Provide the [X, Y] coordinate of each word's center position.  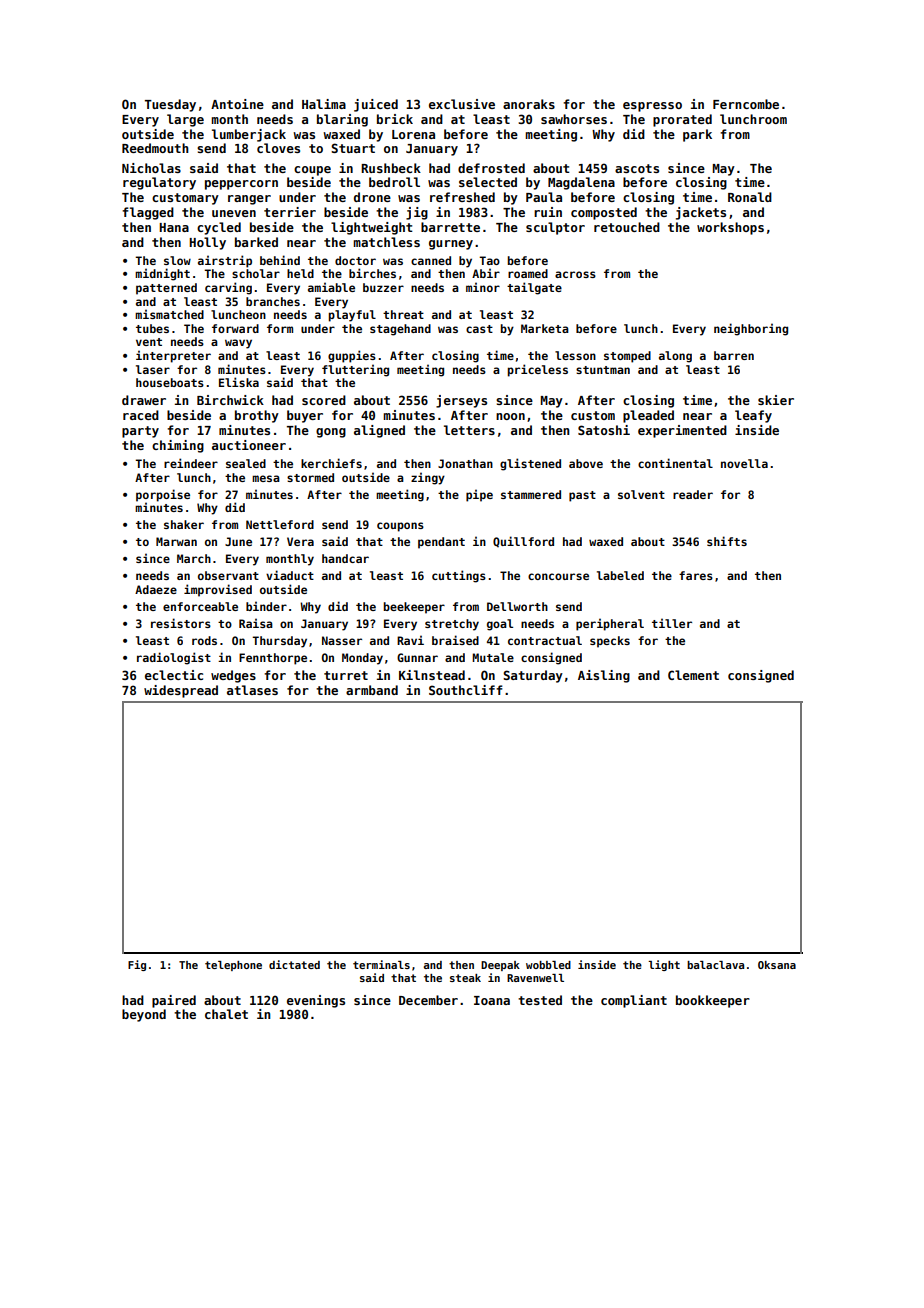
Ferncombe [746, 104]
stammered [531, 494]
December [428, 1000]
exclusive [462, 104]
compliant [634, 1001]
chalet [226, 1014]
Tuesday [170, 105]
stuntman [603, 370]
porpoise [163, 495]
